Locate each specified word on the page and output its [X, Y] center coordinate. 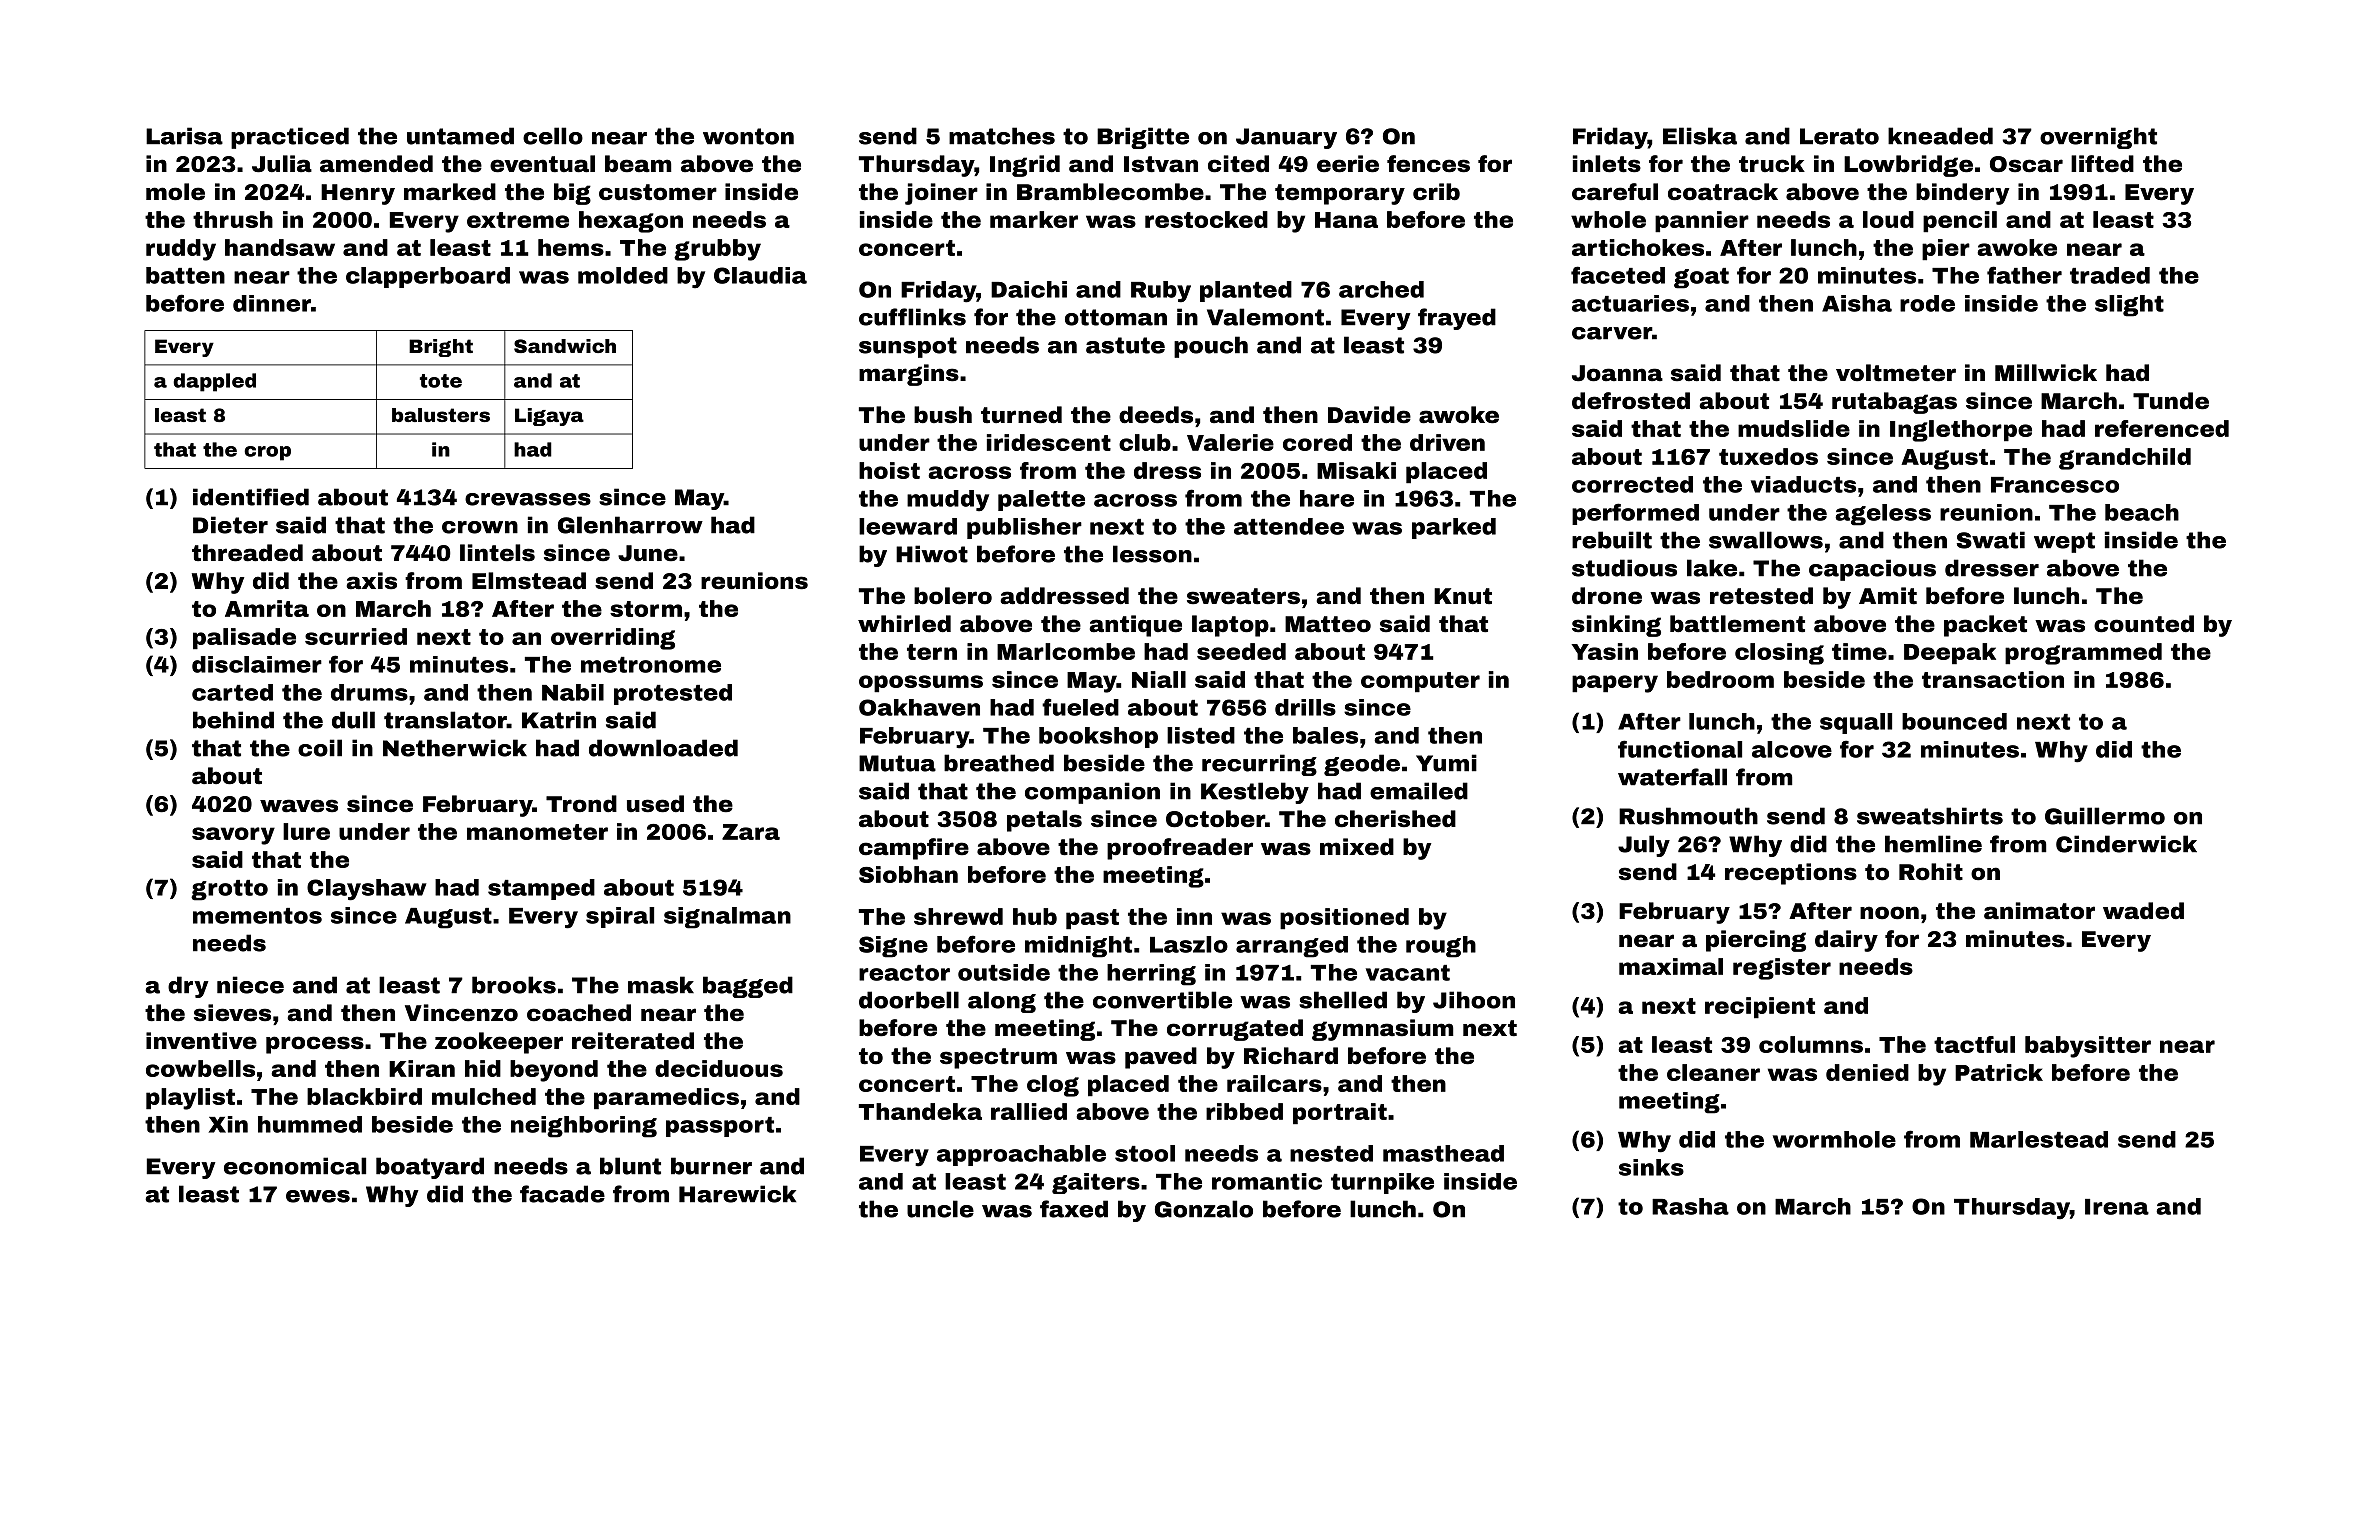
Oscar [2026, 164]
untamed [460, 136]
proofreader [1180, 849]
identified [251, 497]
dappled [214, 382]
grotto [229, 890]
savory [233, 836]
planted [1246, 291]
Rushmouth [1688, 816]
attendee [1289, 526]
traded [2110, 275]
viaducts [1803, 484]
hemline [1933, 844]
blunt [630, 1166]
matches [1002, 136]
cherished [1395, 819]
